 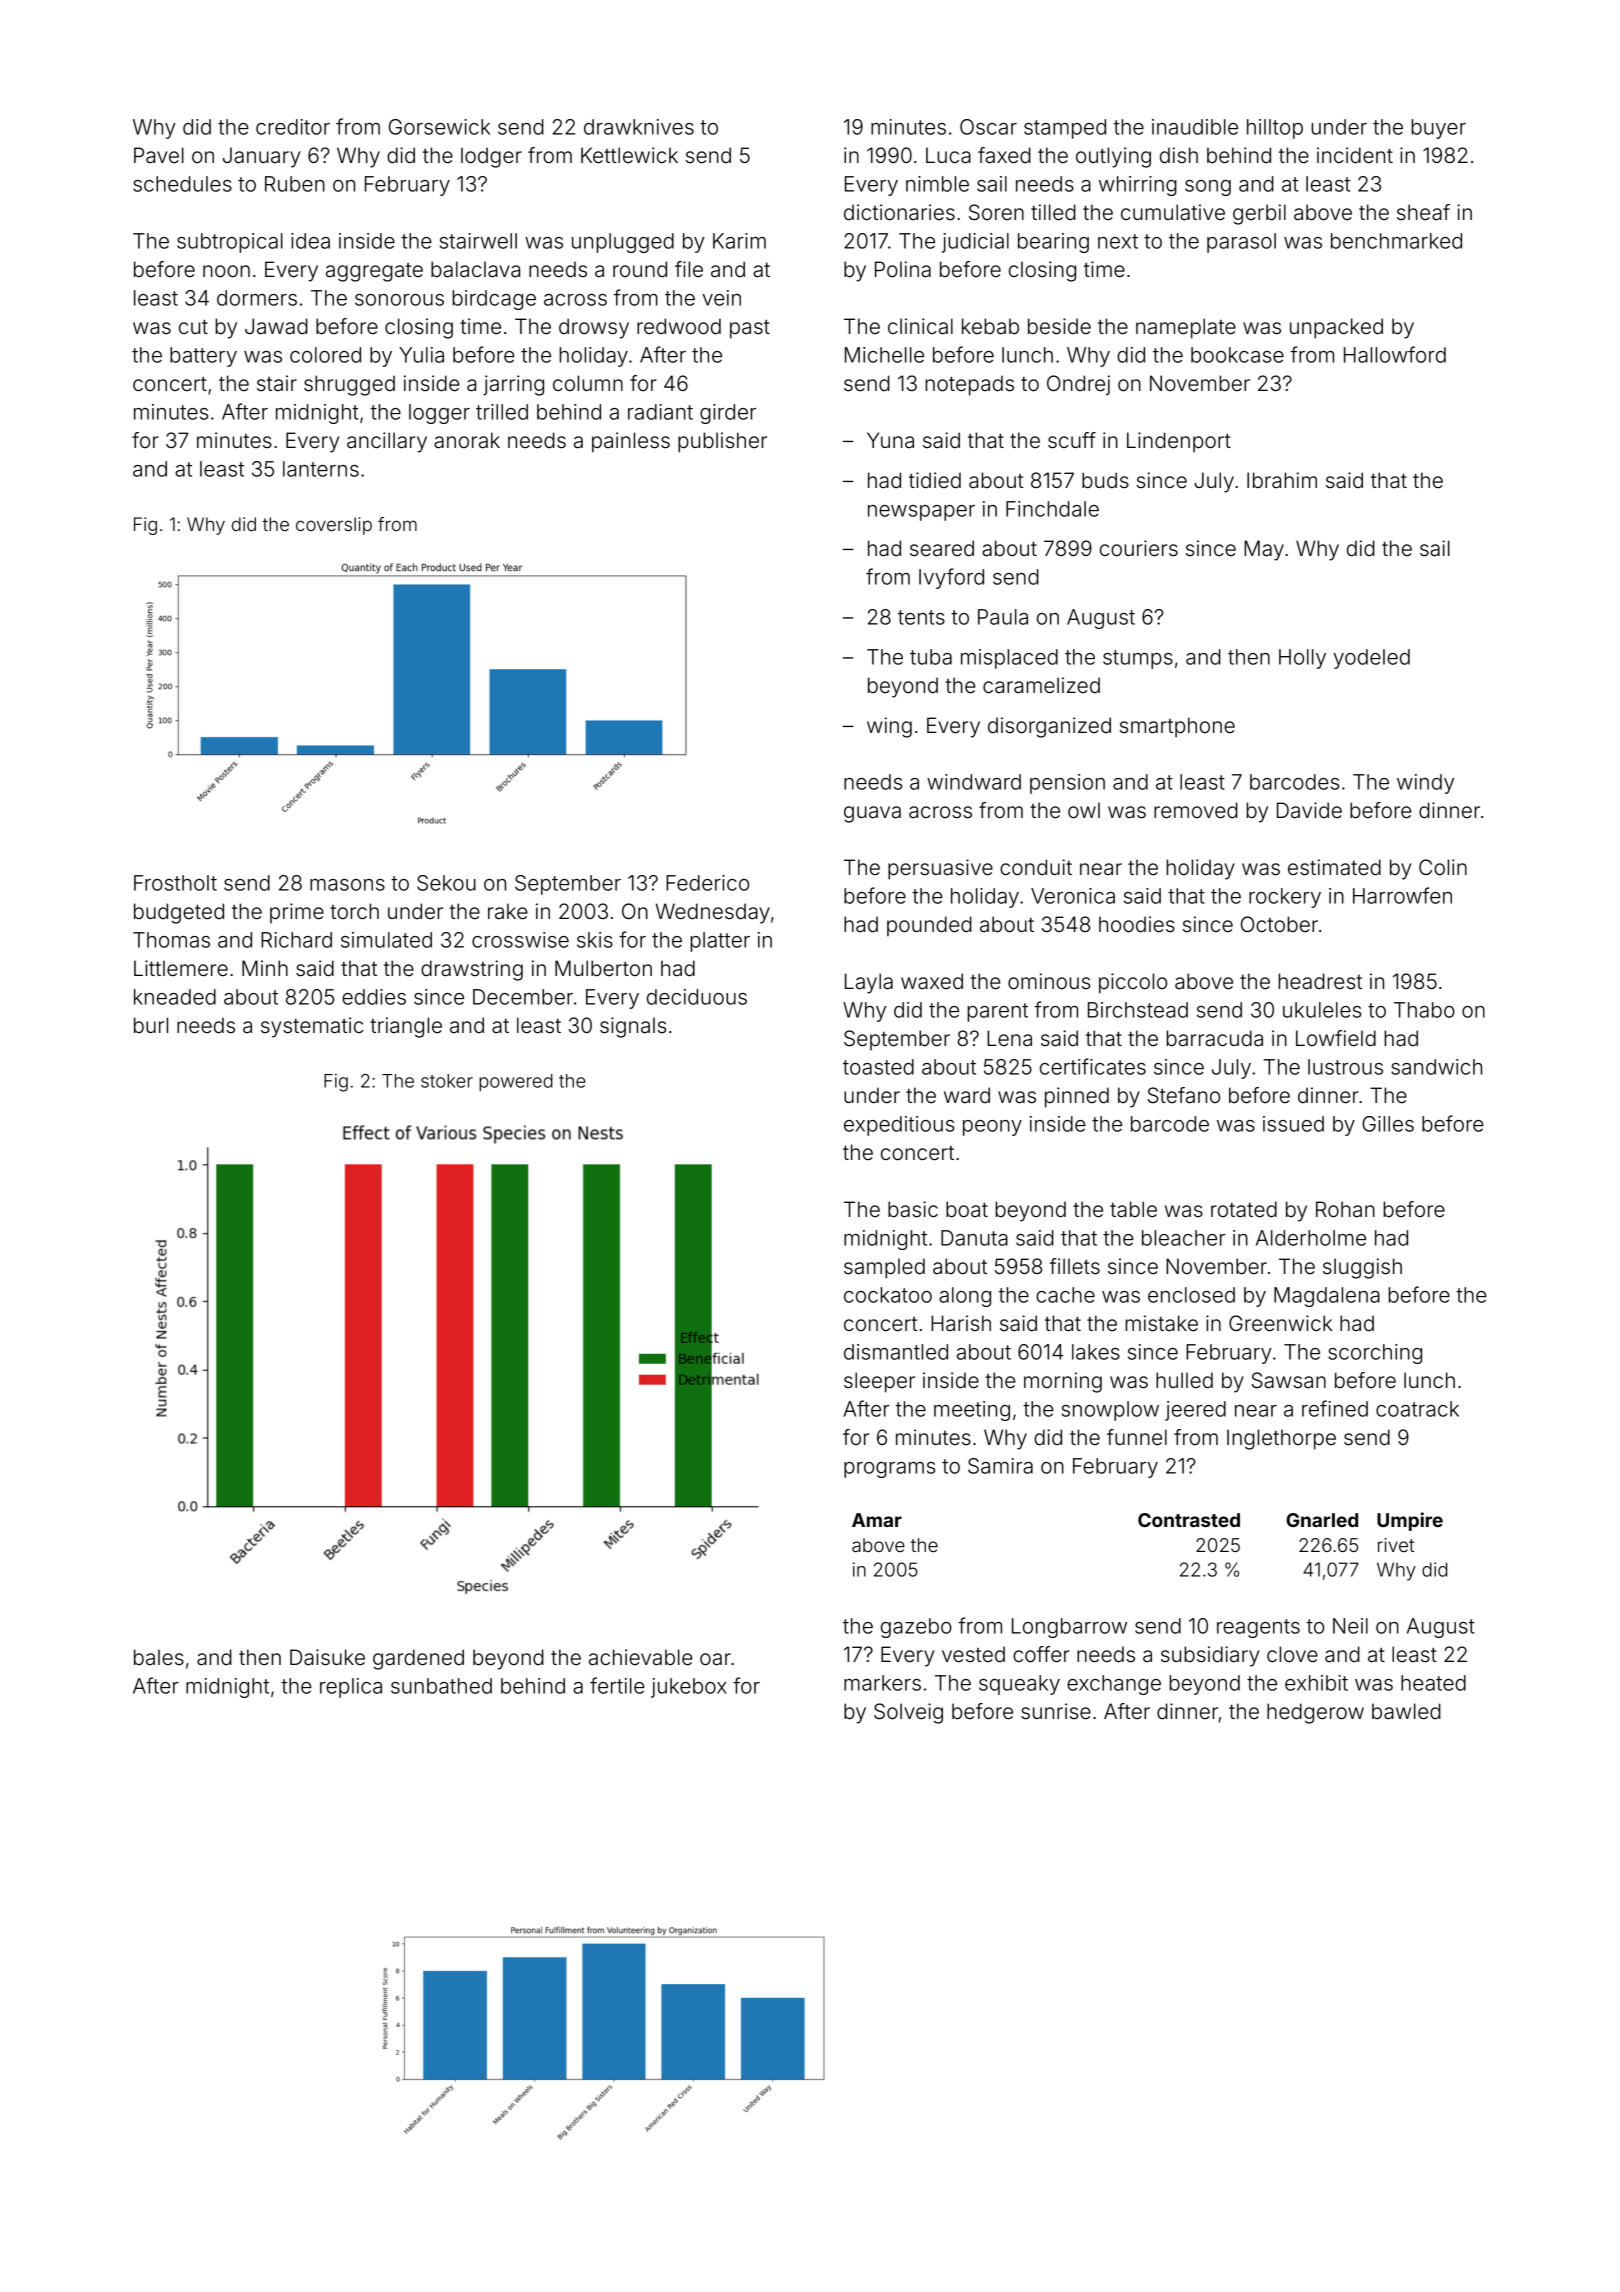 What do you see at coordinates (182, 184) in the document?
I see `schedules` at bounding box center [182, 184].
